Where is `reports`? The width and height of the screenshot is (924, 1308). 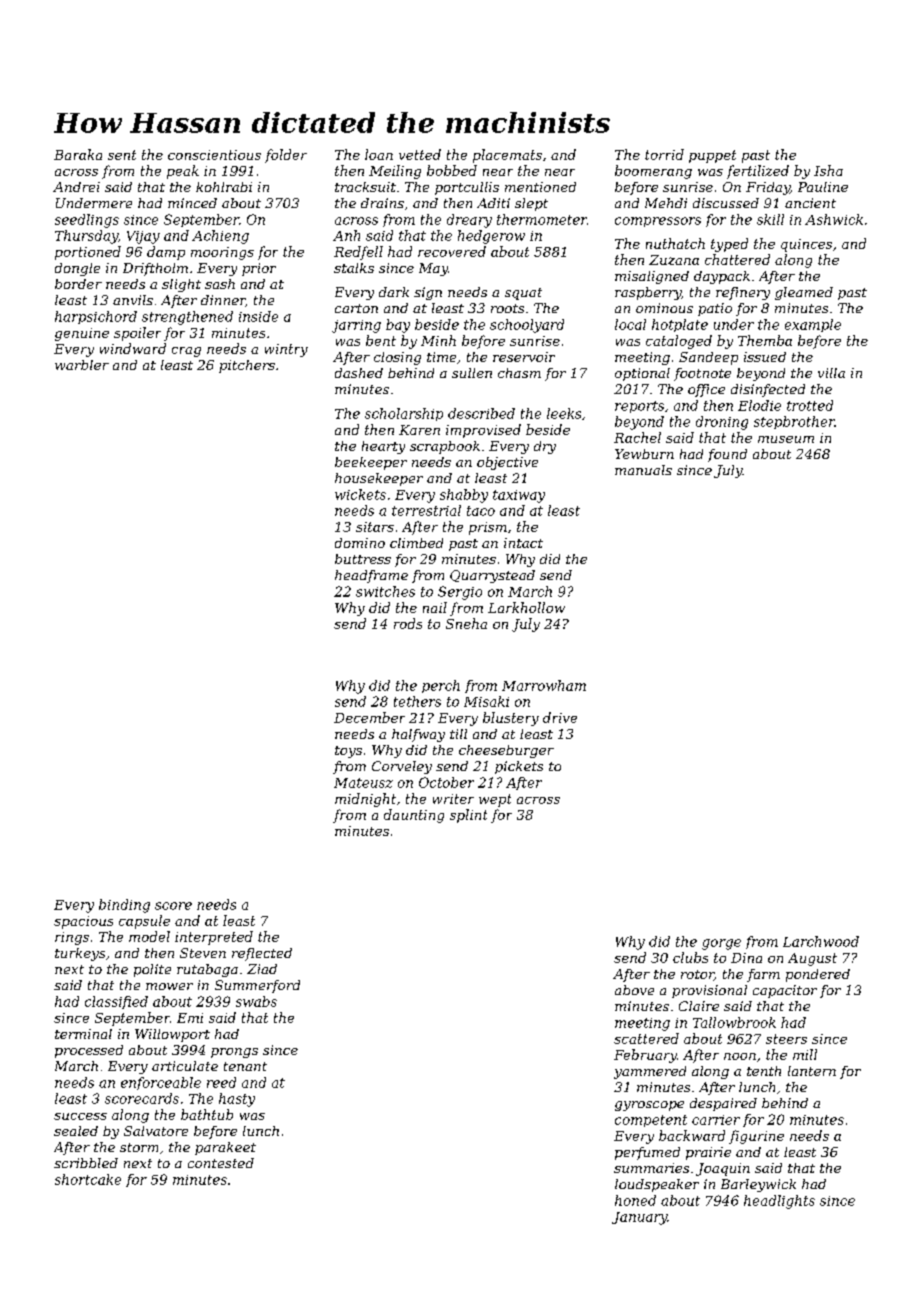
reports is located at coordinates (639, 407).
